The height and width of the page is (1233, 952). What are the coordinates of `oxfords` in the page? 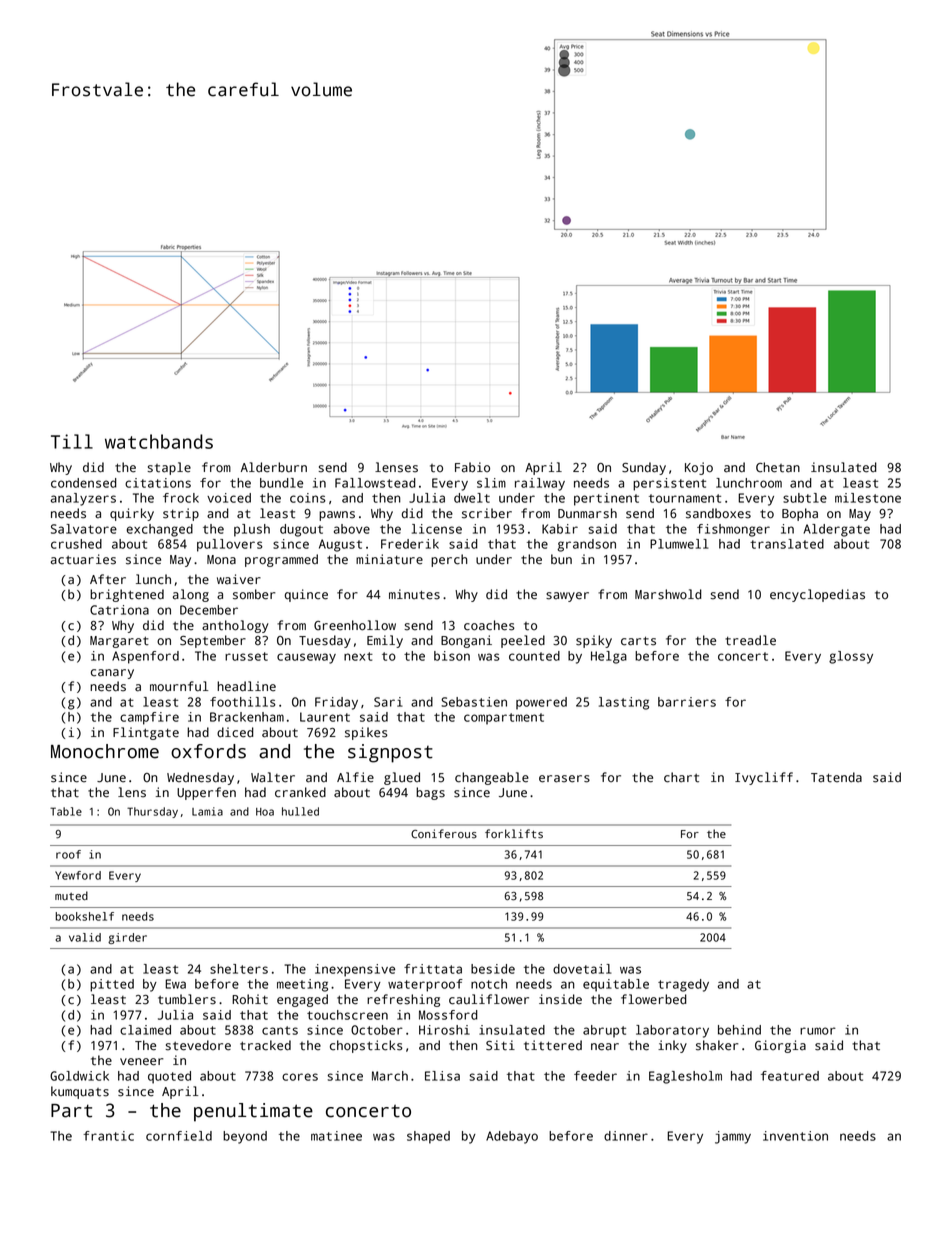 It's located at (208, 751).
